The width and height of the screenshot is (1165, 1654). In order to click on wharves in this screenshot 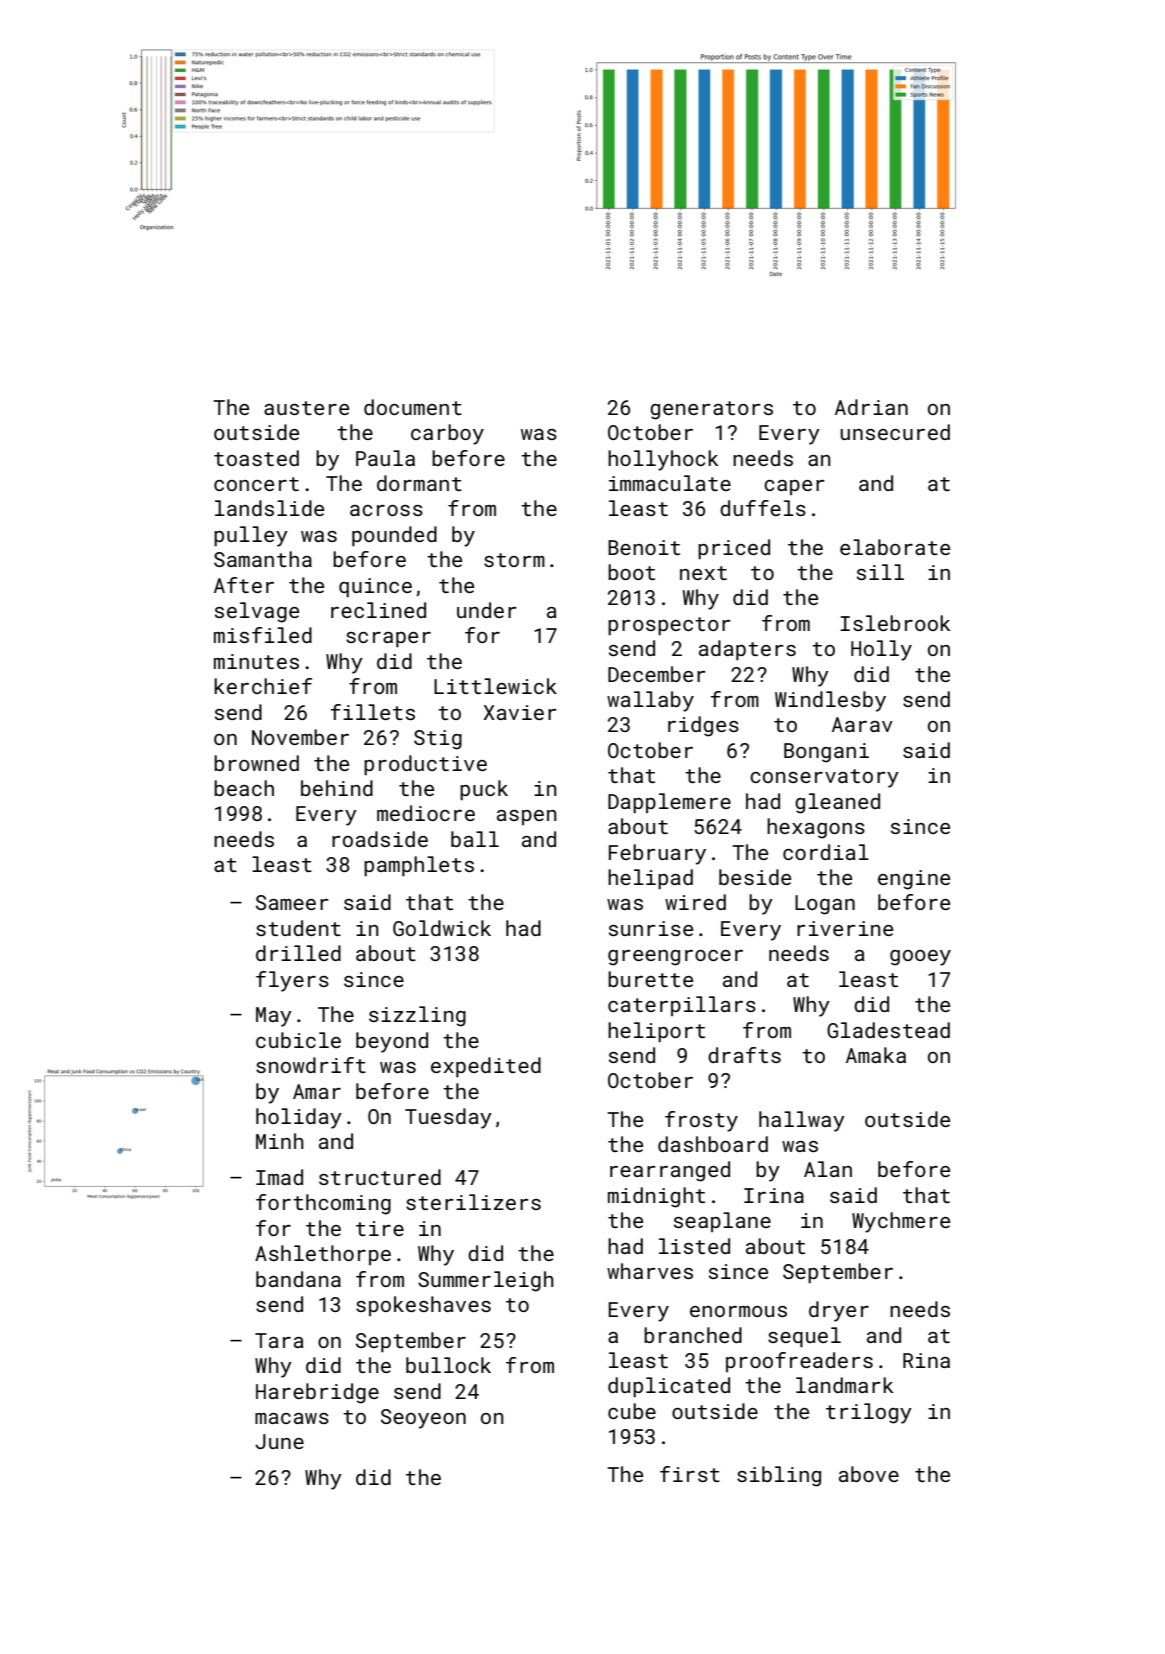, I will do `click(650, 1271)`.
